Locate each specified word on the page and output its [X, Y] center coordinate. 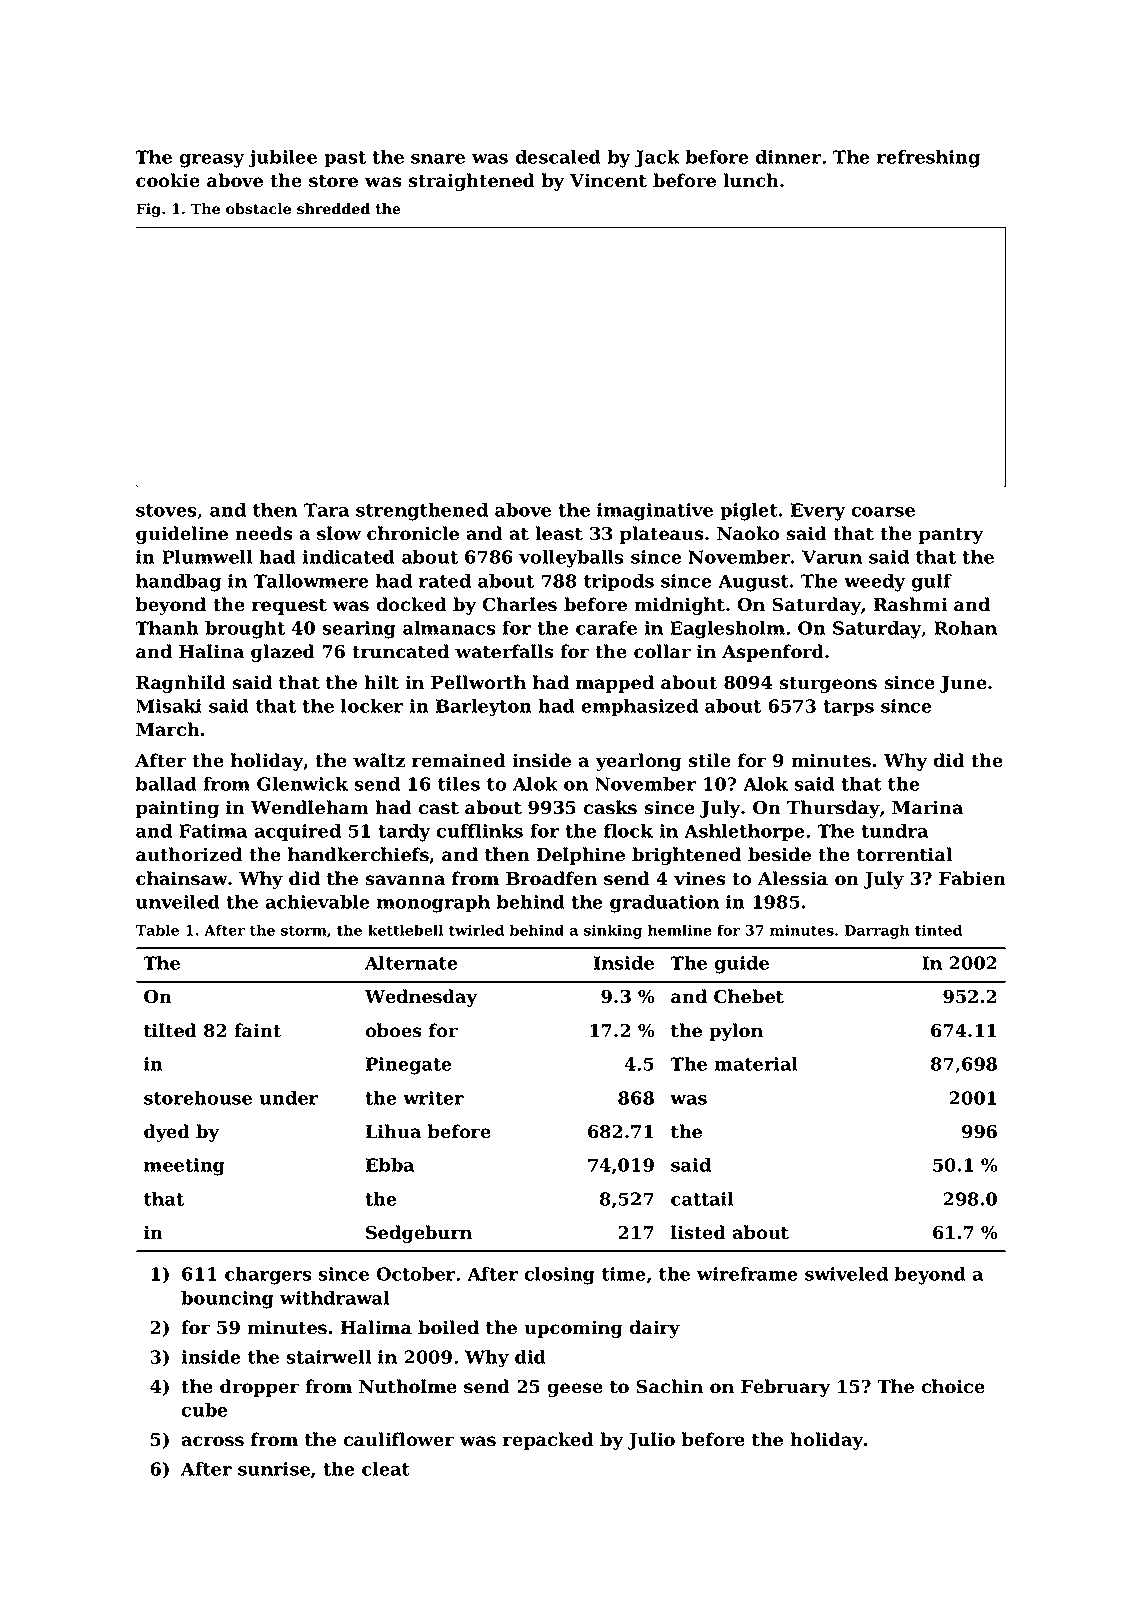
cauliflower [398, 1439]
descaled [558, 157]
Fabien [972, 878]
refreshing [928, 159]
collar [662, 651]
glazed [283, 653]
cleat [386, 1469]
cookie [168, 180]
